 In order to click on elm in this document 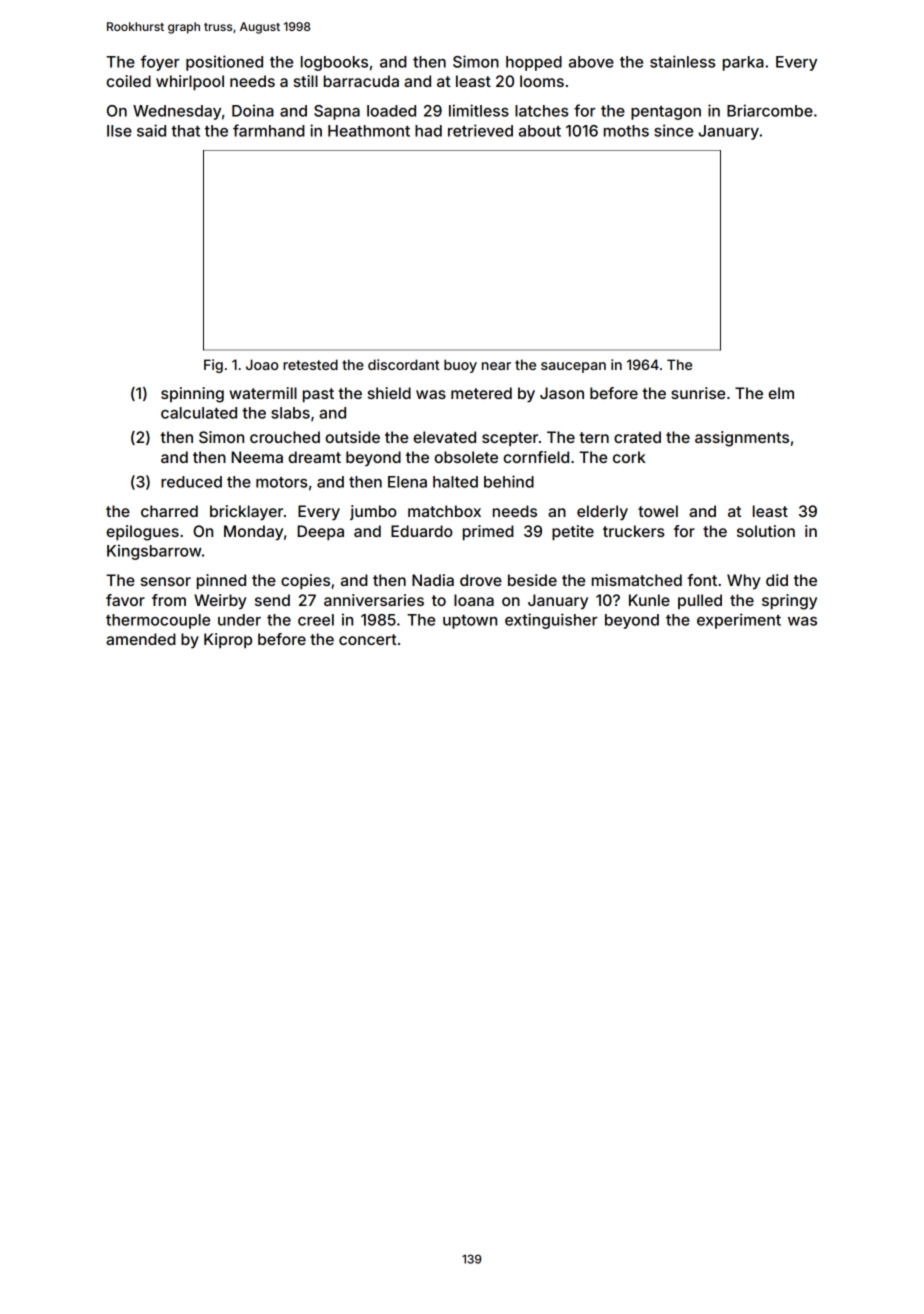, I will do `click(781, 393)`.
